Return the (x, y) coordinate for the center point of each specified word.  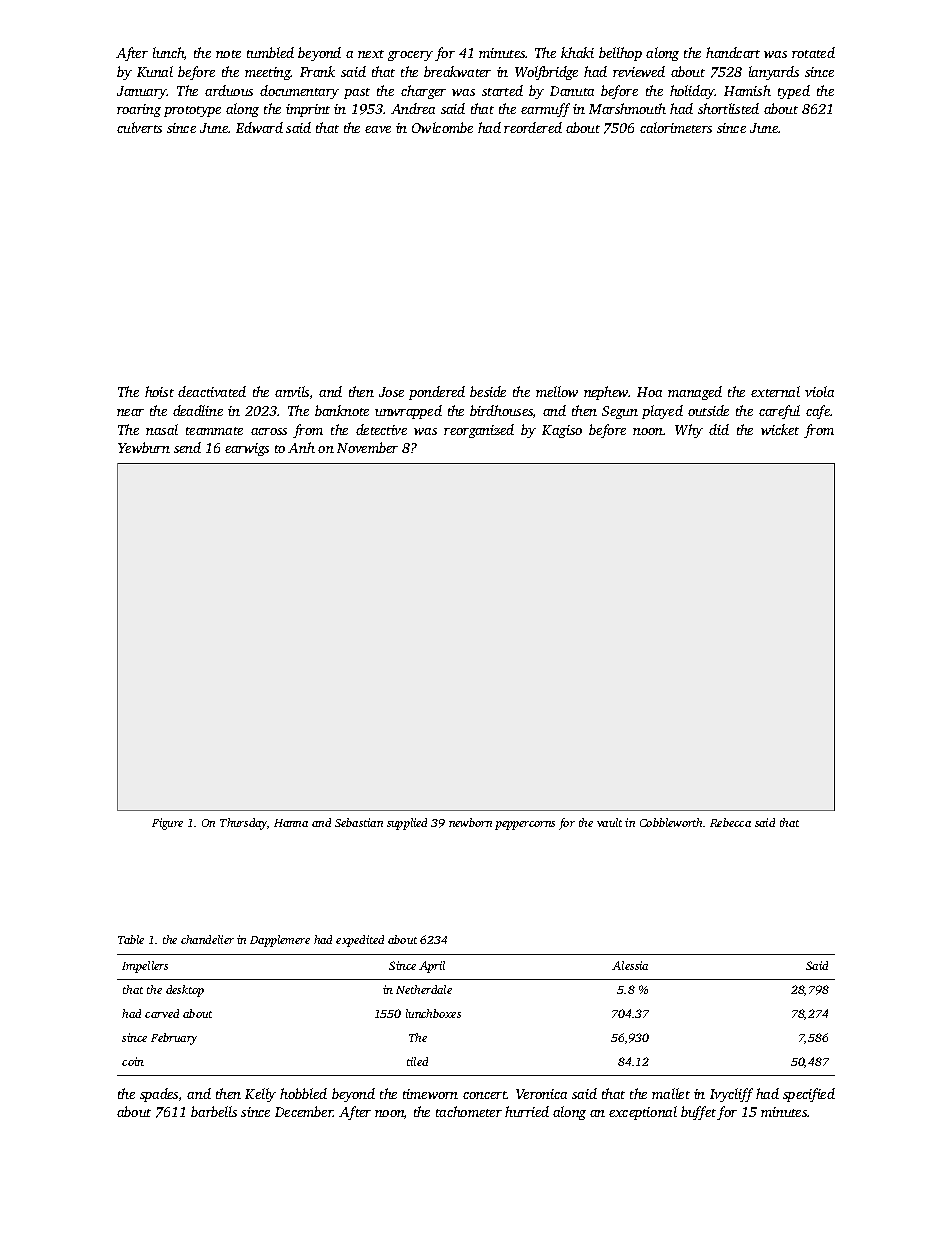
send (187, 447)
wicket (780, 429)
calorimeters (676, 127)
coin (133, 1061)
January (142, 92)
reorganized (479, 431)
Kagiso (562, 431)
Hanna (291, 823)
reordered (533, 127)
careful (779, 412)
